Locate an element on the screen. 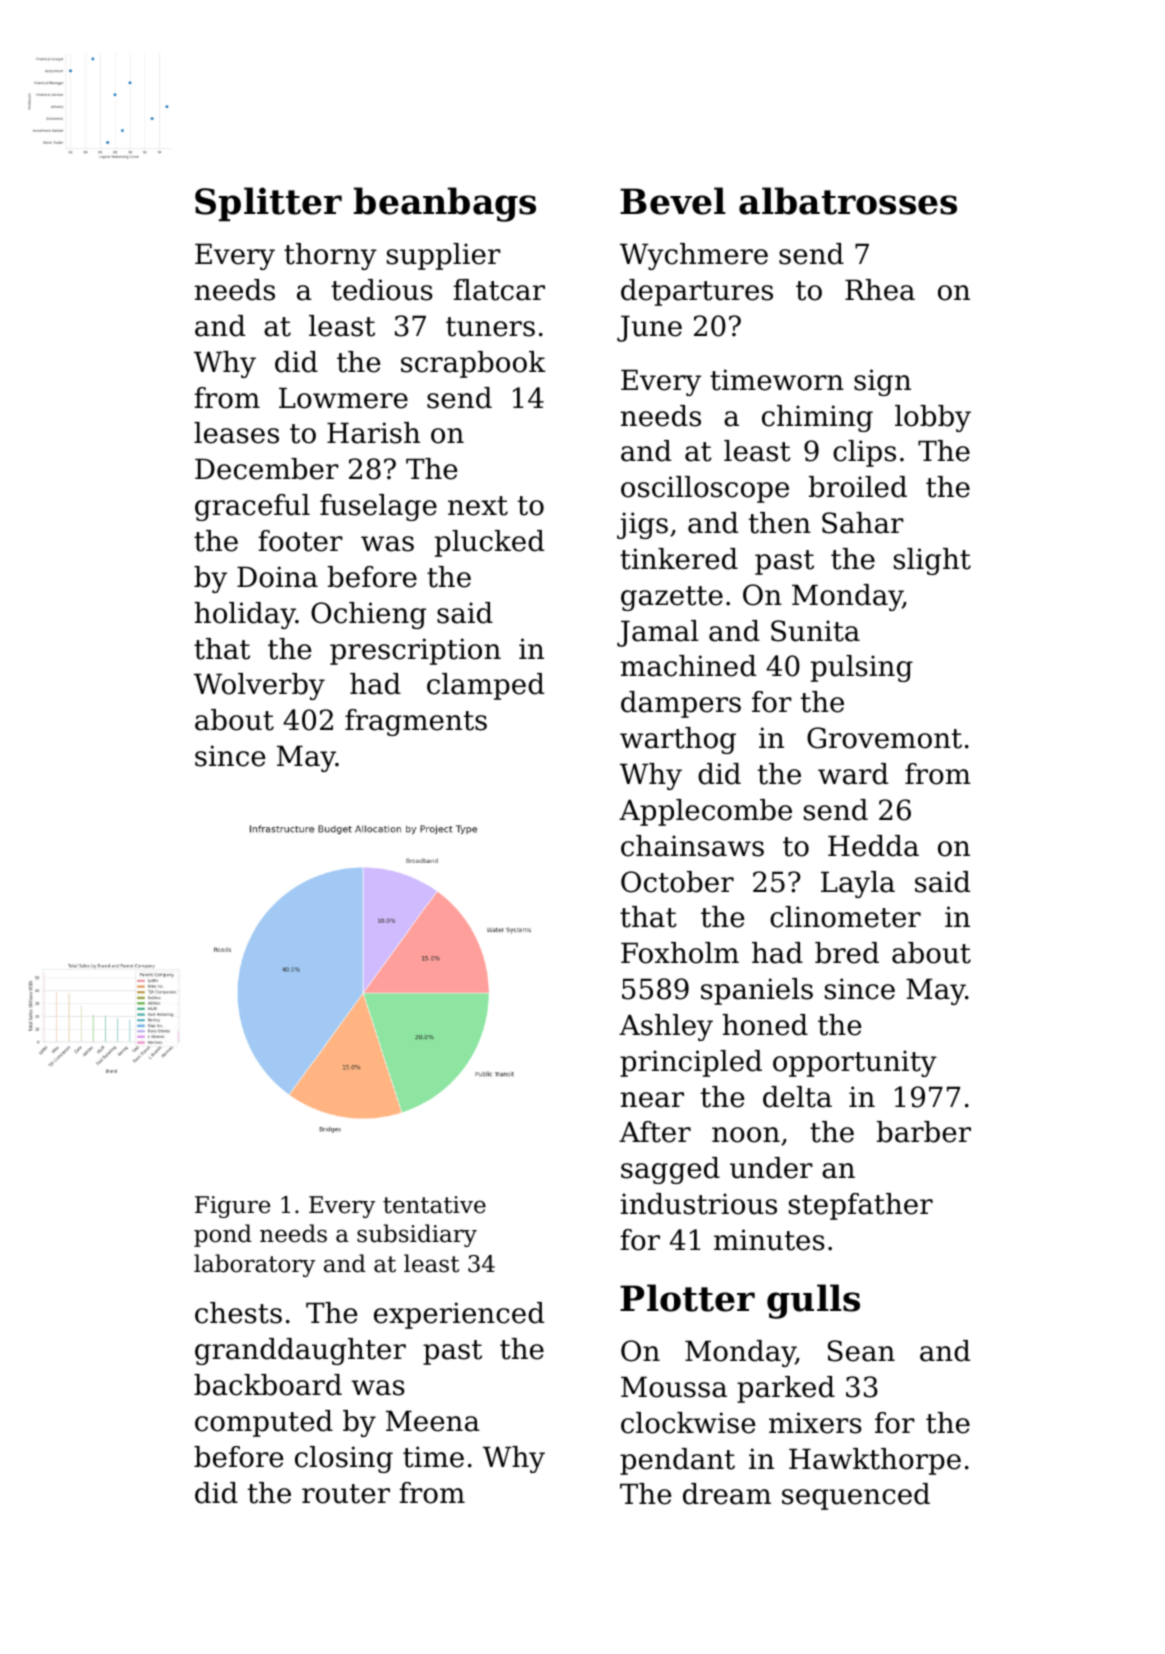  Grovemont is located at coordinates (884, 738).
